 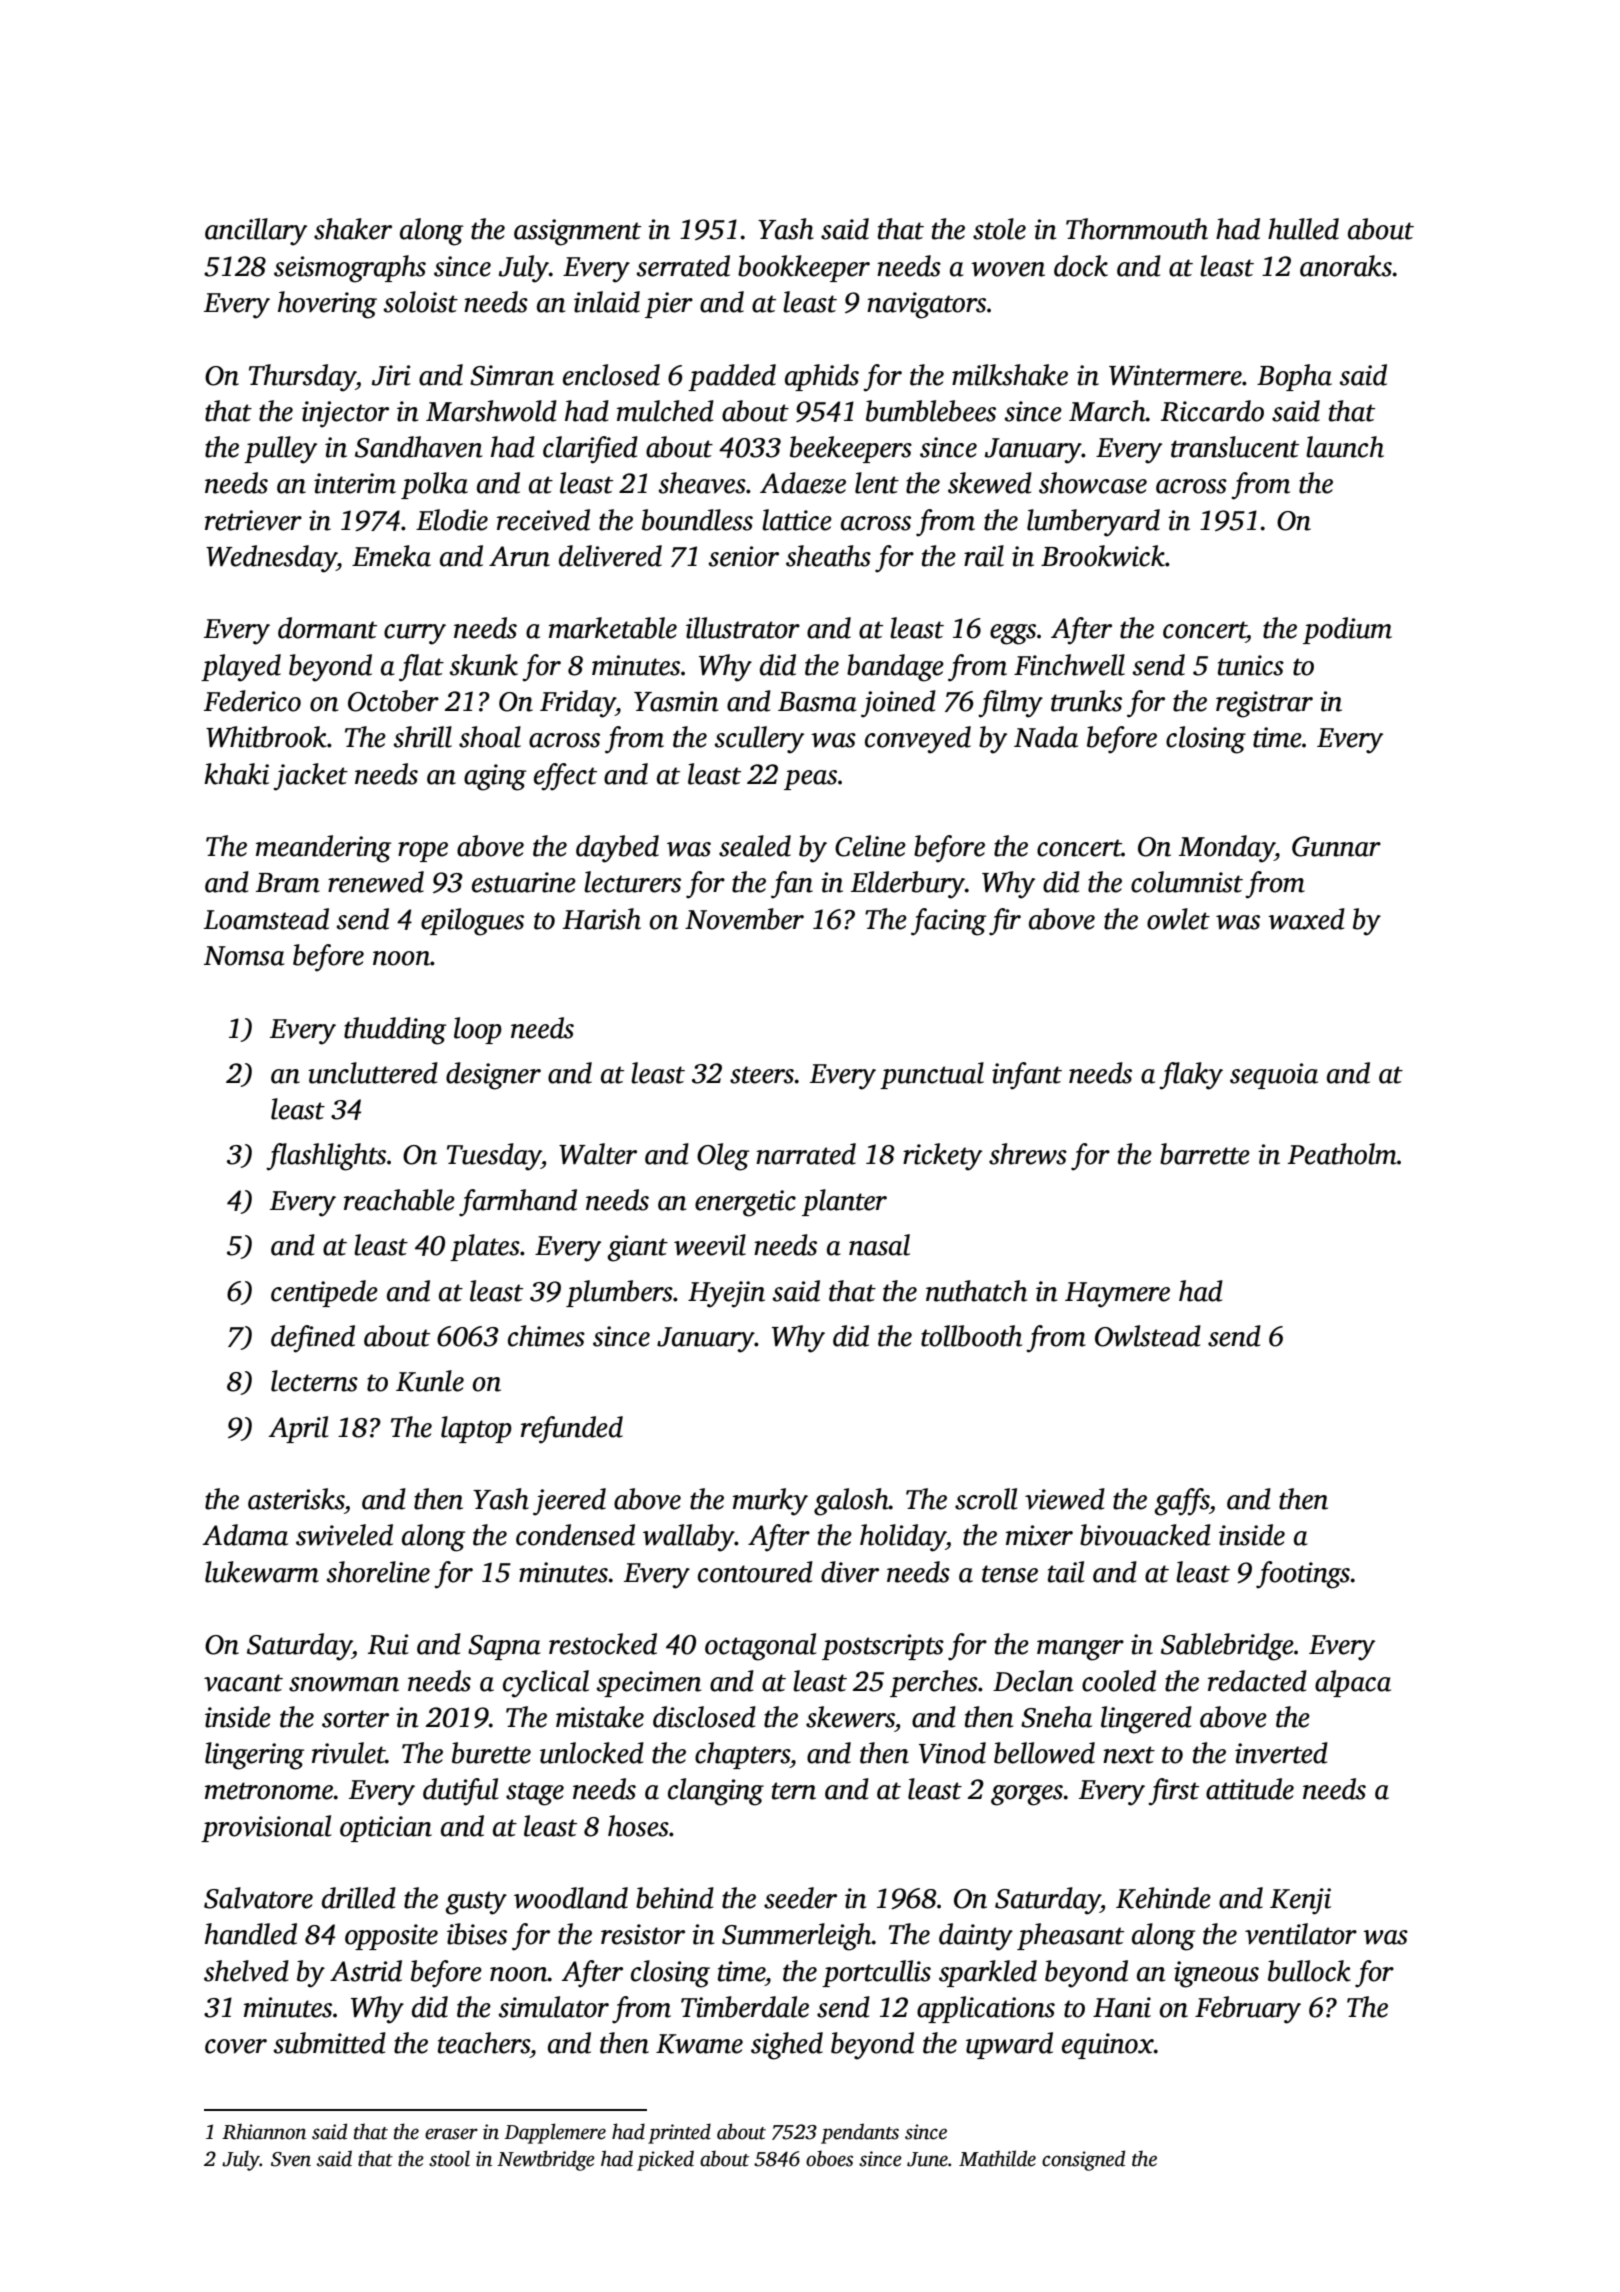 What do you see at coordinates (804, 268) in the screenshot?
I see `bookkeeper` at bounding box center [804, 268].
